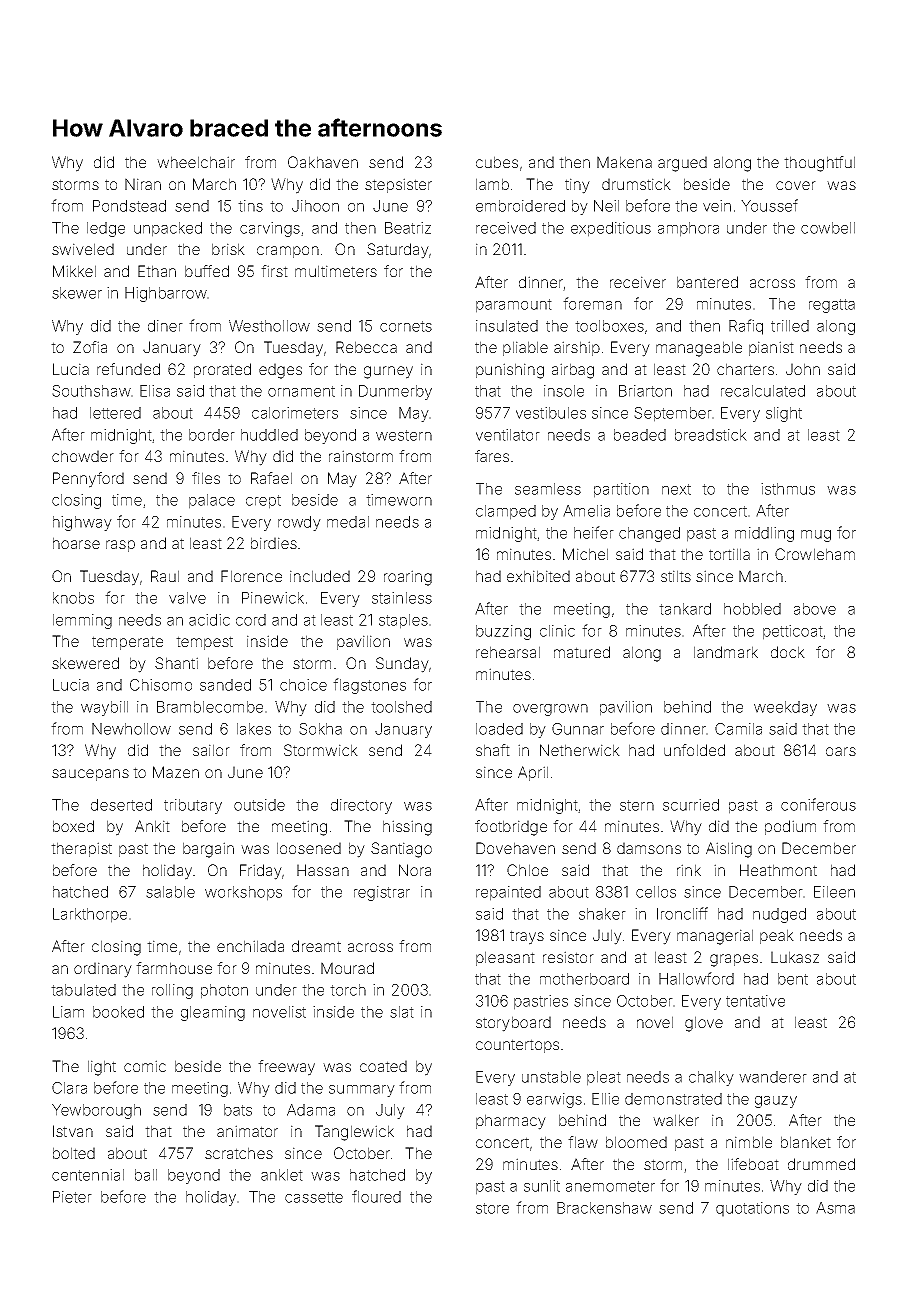 The height and width of the page is (1316, 908). I want to click on flagstones, so click(369, 686).
